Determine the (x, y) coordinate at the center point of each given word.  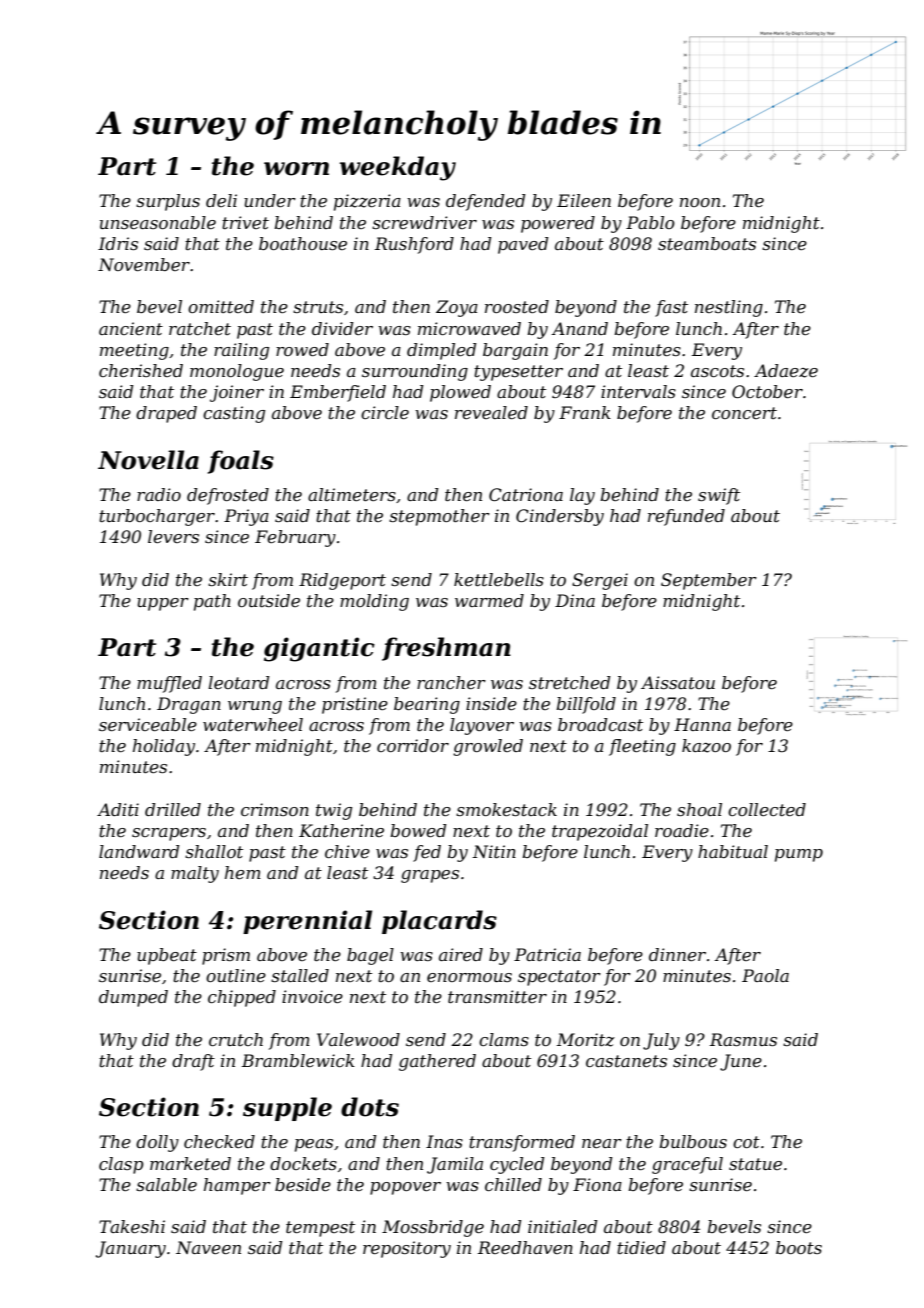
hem (243, 872)
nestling (729, 308)
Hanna (702, 724)
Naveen (208, 1247)
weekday (398, 168)
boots (799, 1247)
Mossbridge (433, 1228)
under (270, 200)
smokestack (506, 809)
